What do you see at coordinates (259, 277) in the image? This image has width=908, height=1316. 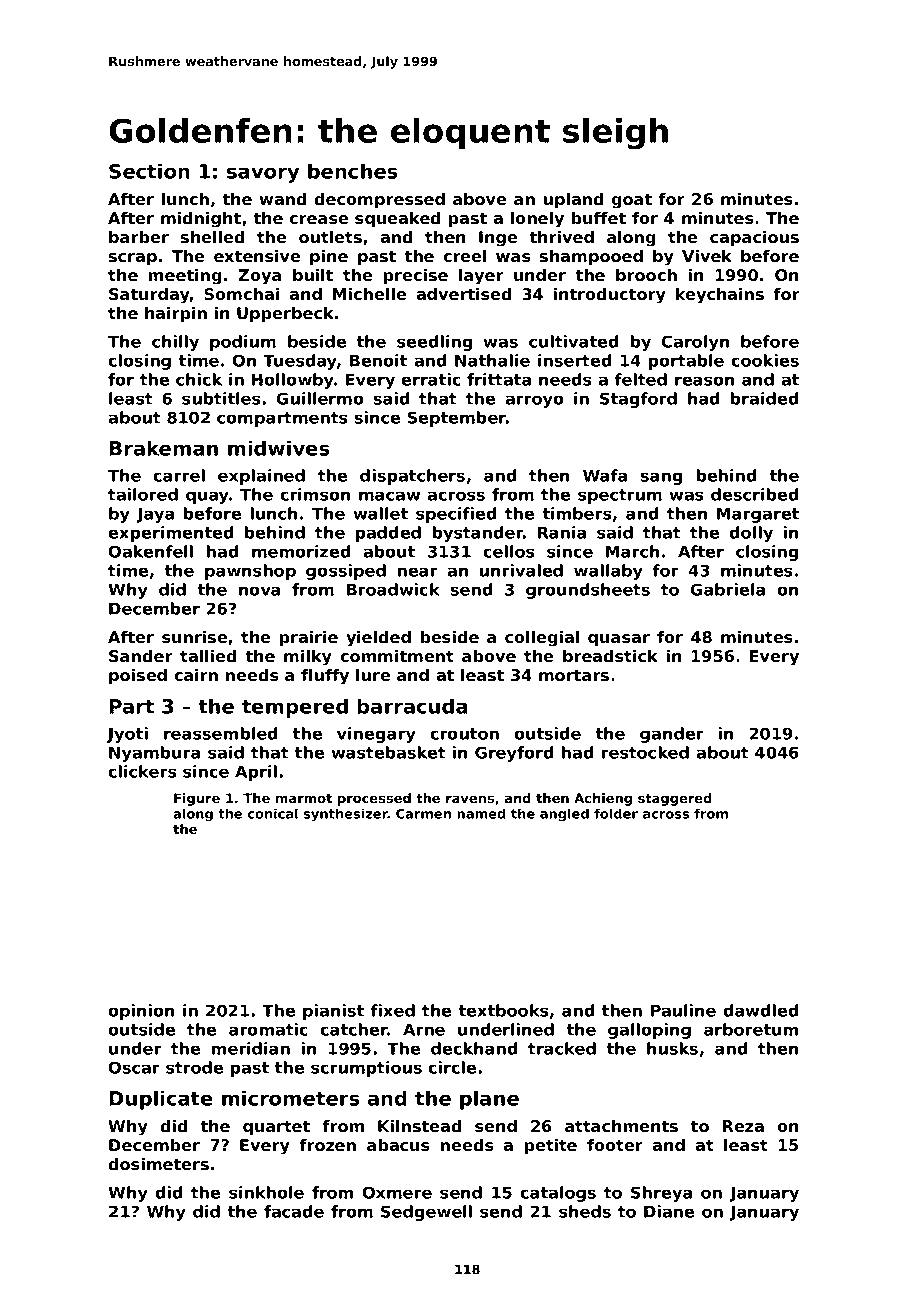 I see `Zoya` at bounding box center [259, 277].
